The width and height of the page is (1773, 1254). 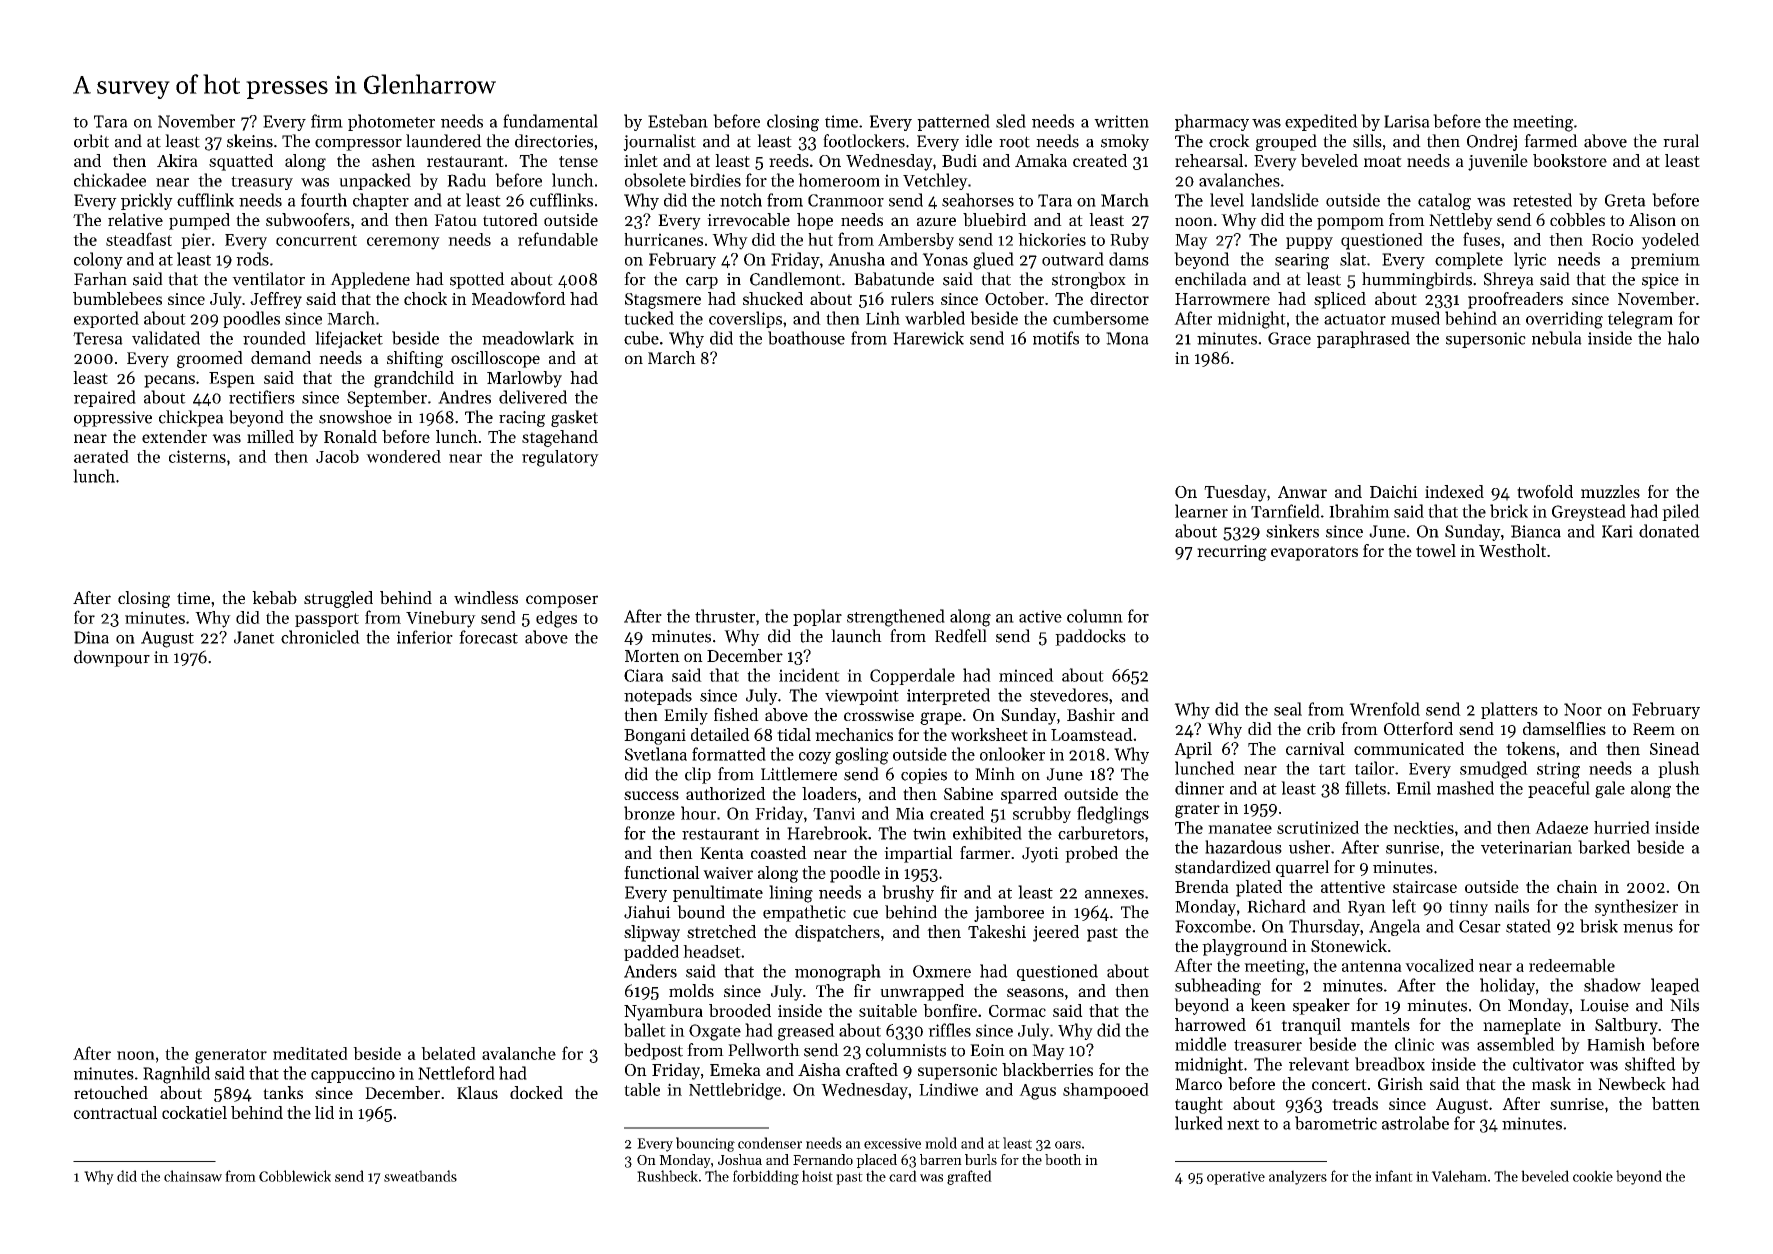 I want to click on contractual, so click(x=115, y=1112).
